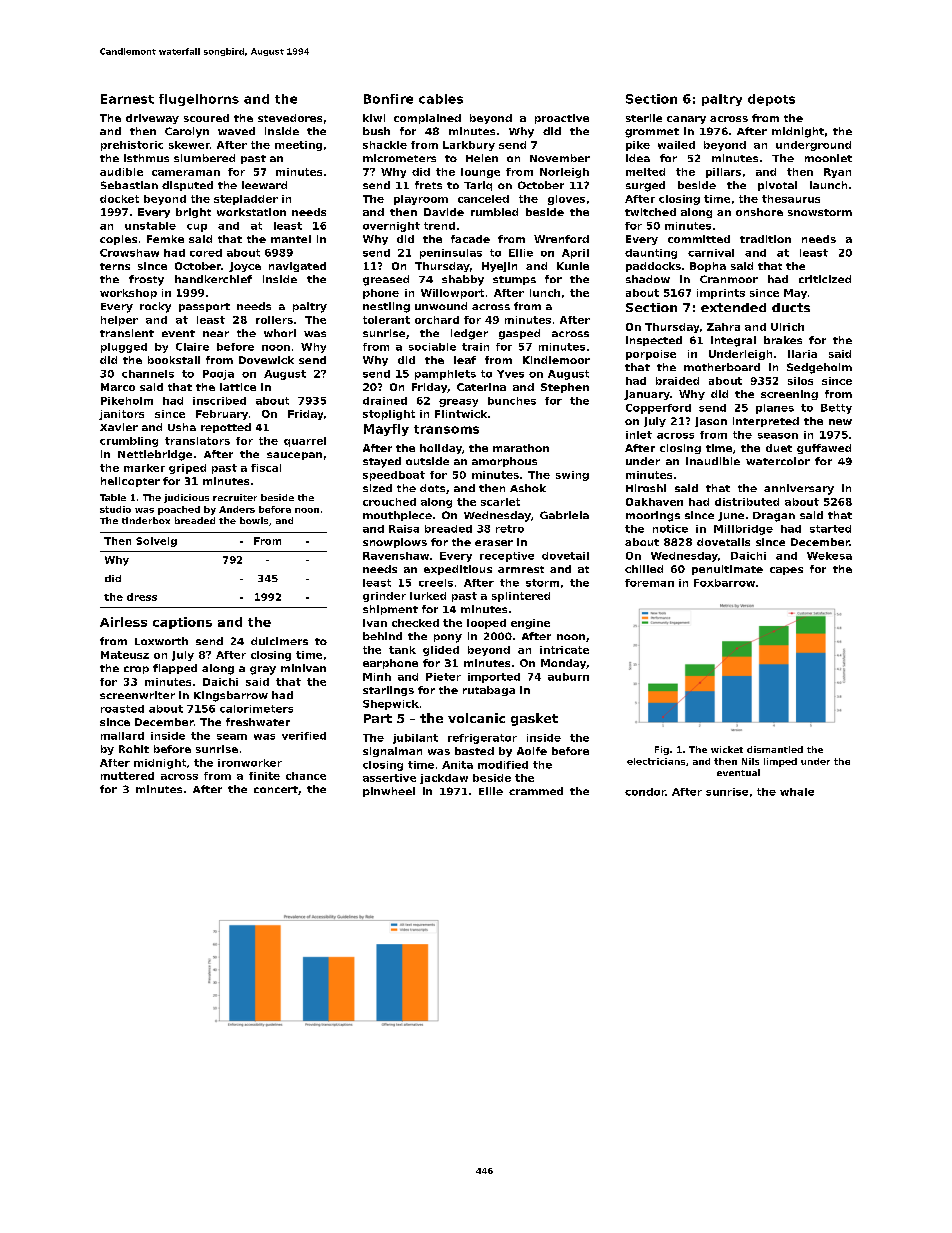  Describe the element at coordinates (786, 571) in the screenshot. I see `capes` at that location.
